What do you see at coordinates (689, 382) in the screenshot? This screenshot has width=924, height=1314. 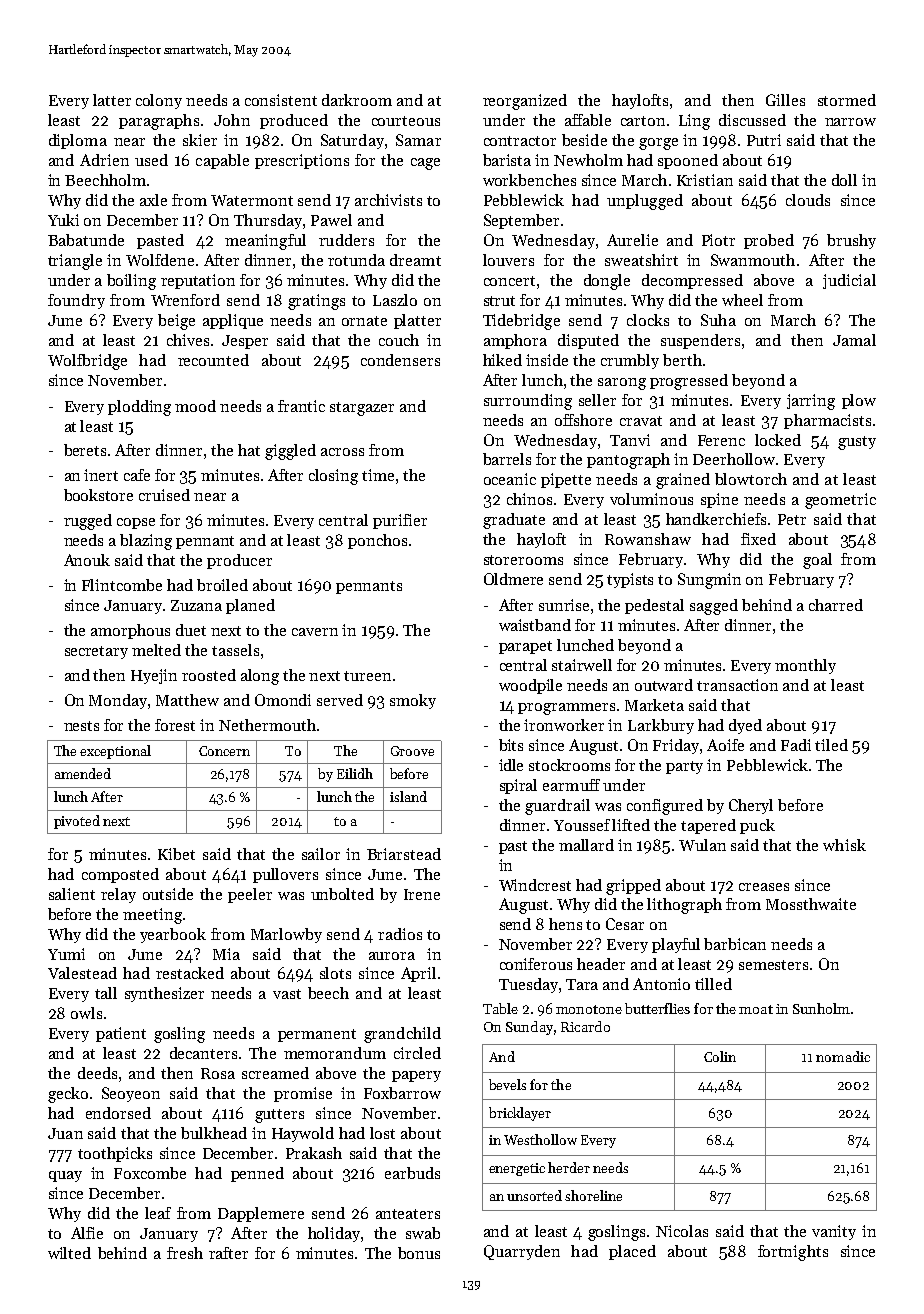 I see `progressed` at bounding box center [689, 382].
